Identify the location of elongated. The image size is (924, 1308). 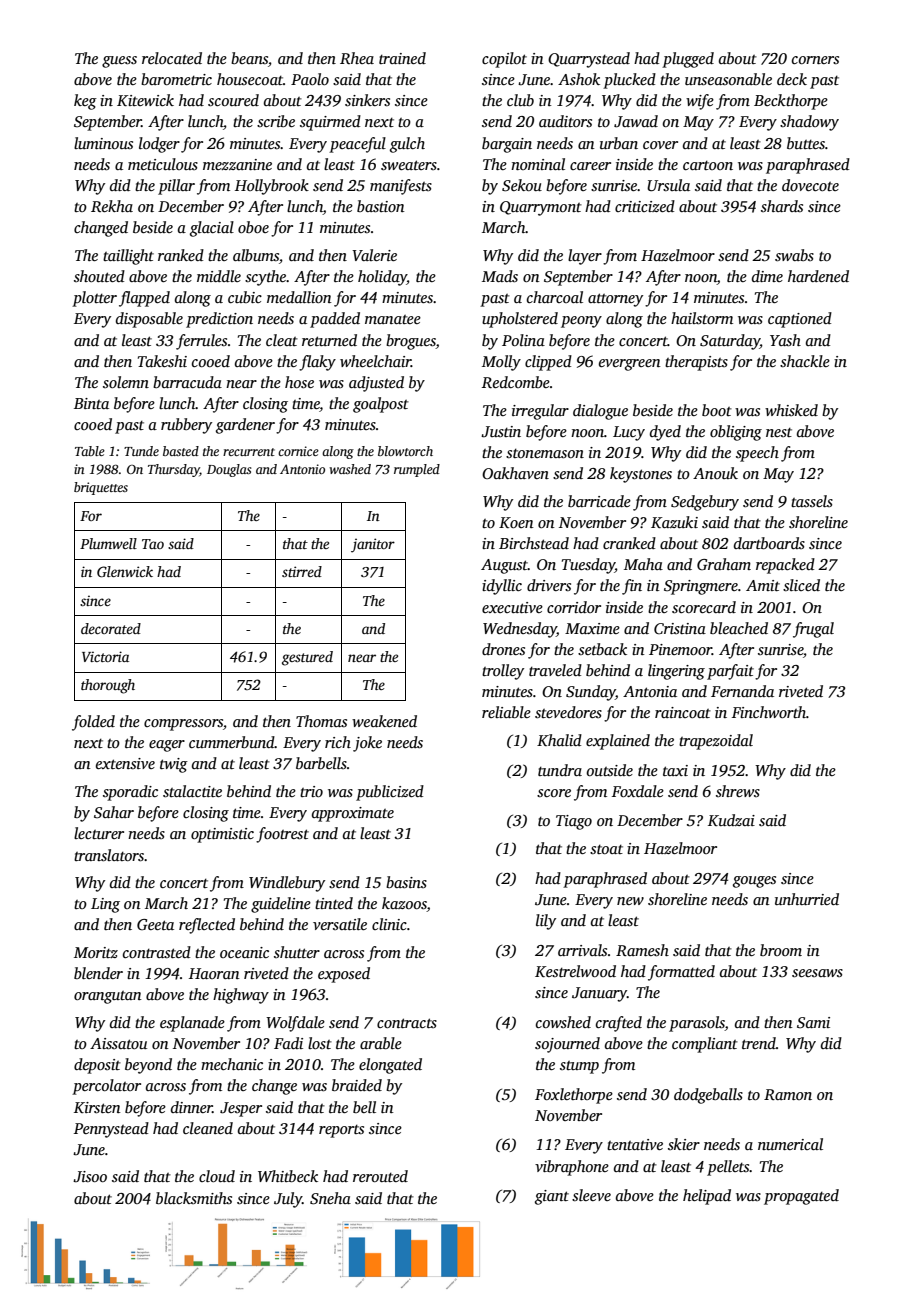
(390, 1066).
